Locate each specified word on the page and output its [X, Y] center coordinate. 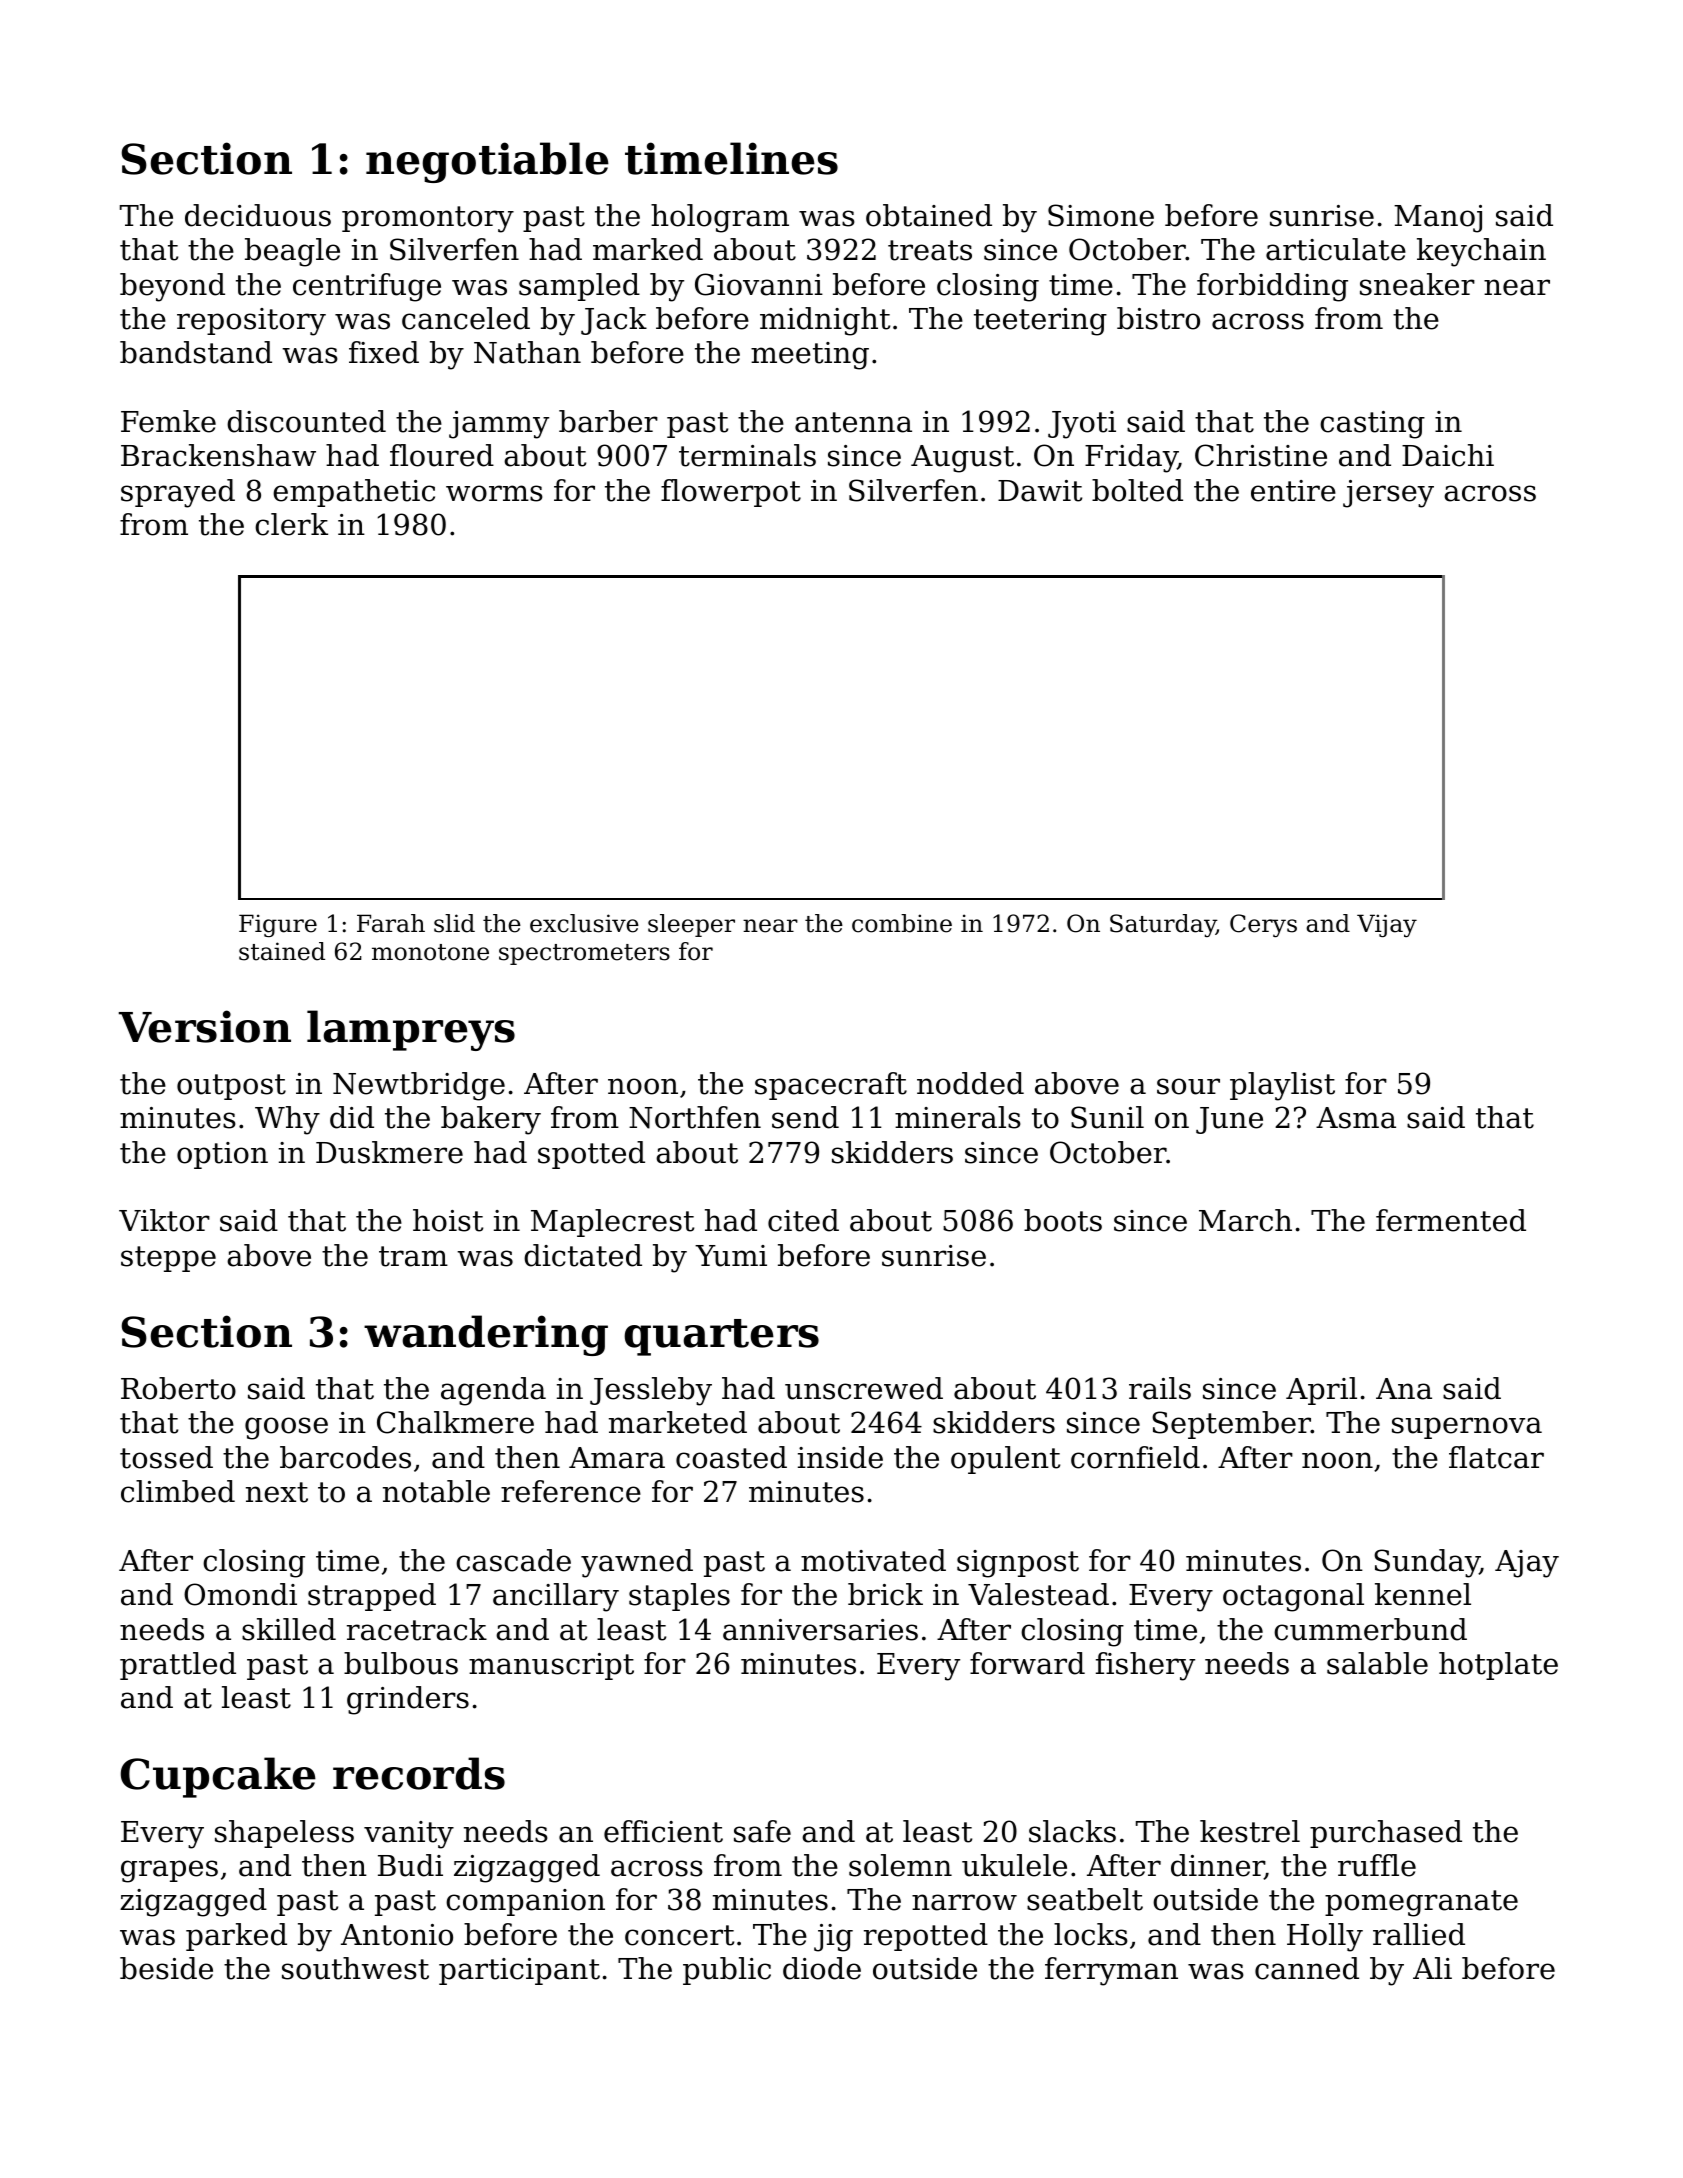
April [1321, 1391]
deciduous [258, 215]
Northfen [695, 1117]
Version [205, 1026]
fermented [1451, 1220]
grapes [169, 1871]
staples [679, 1597]
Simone [1101, 215]
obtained [929, 215]
